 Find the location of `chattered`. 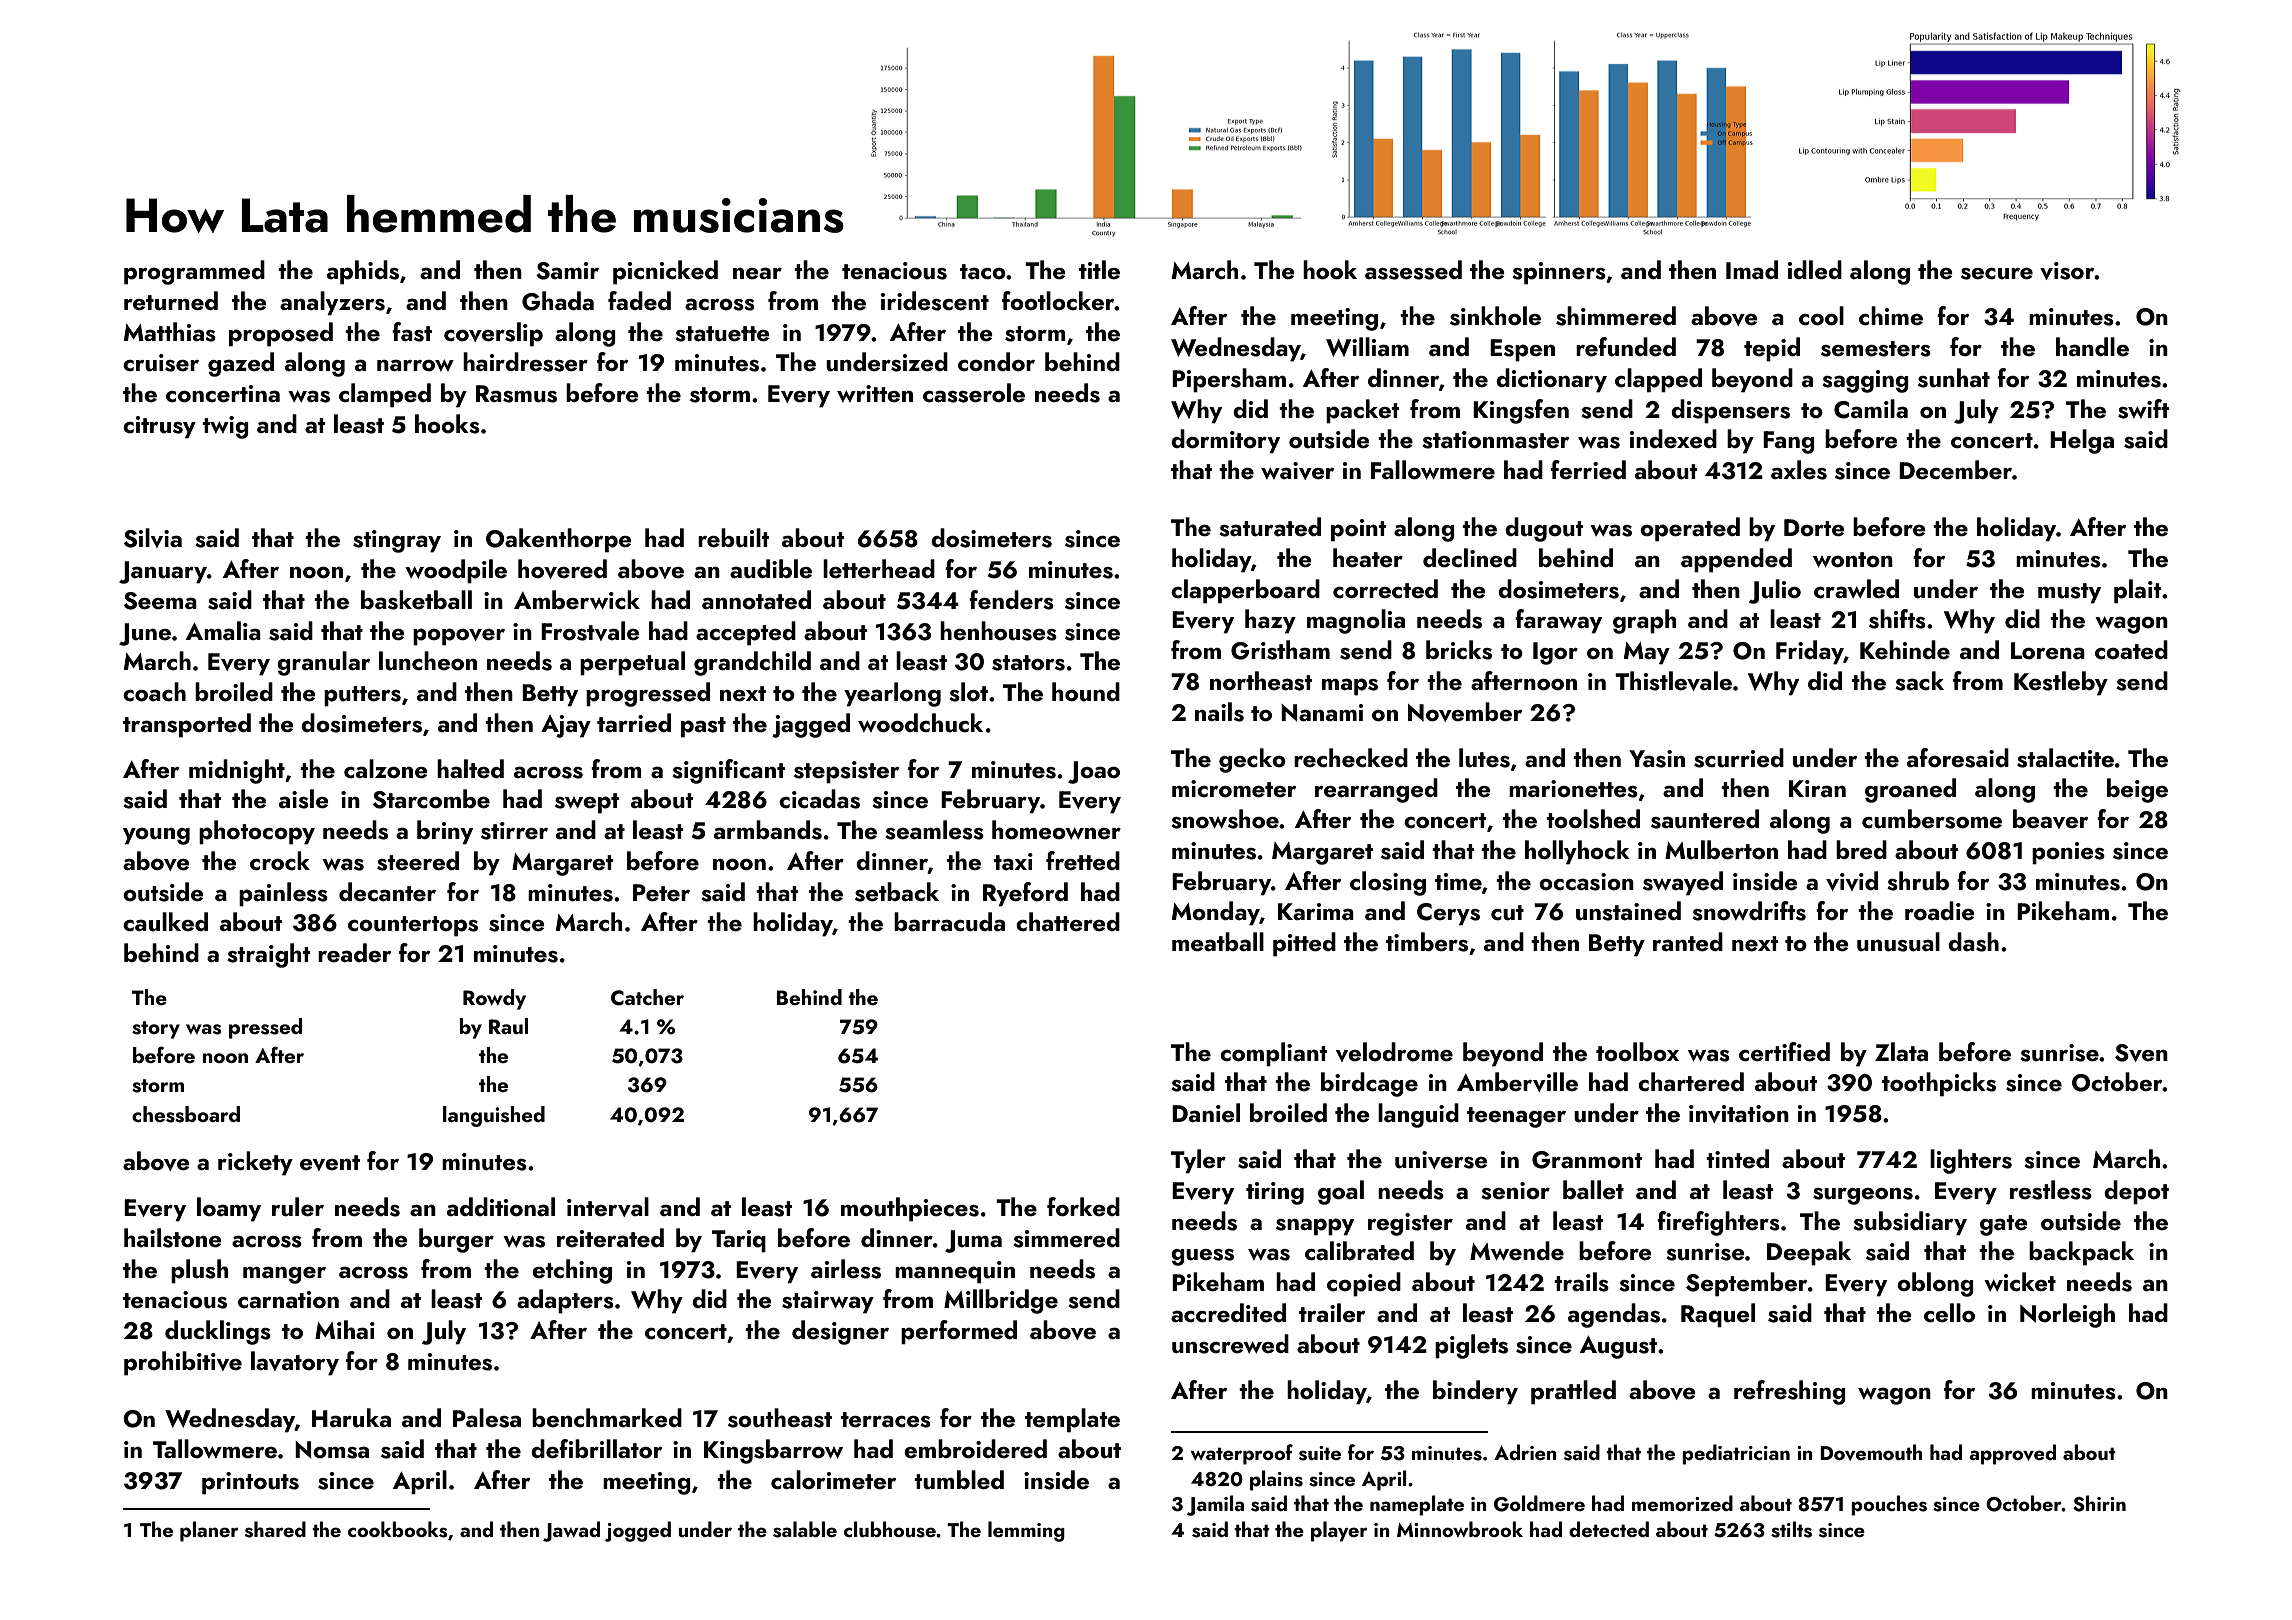

chattered is located at coordinates (1068, 921).
